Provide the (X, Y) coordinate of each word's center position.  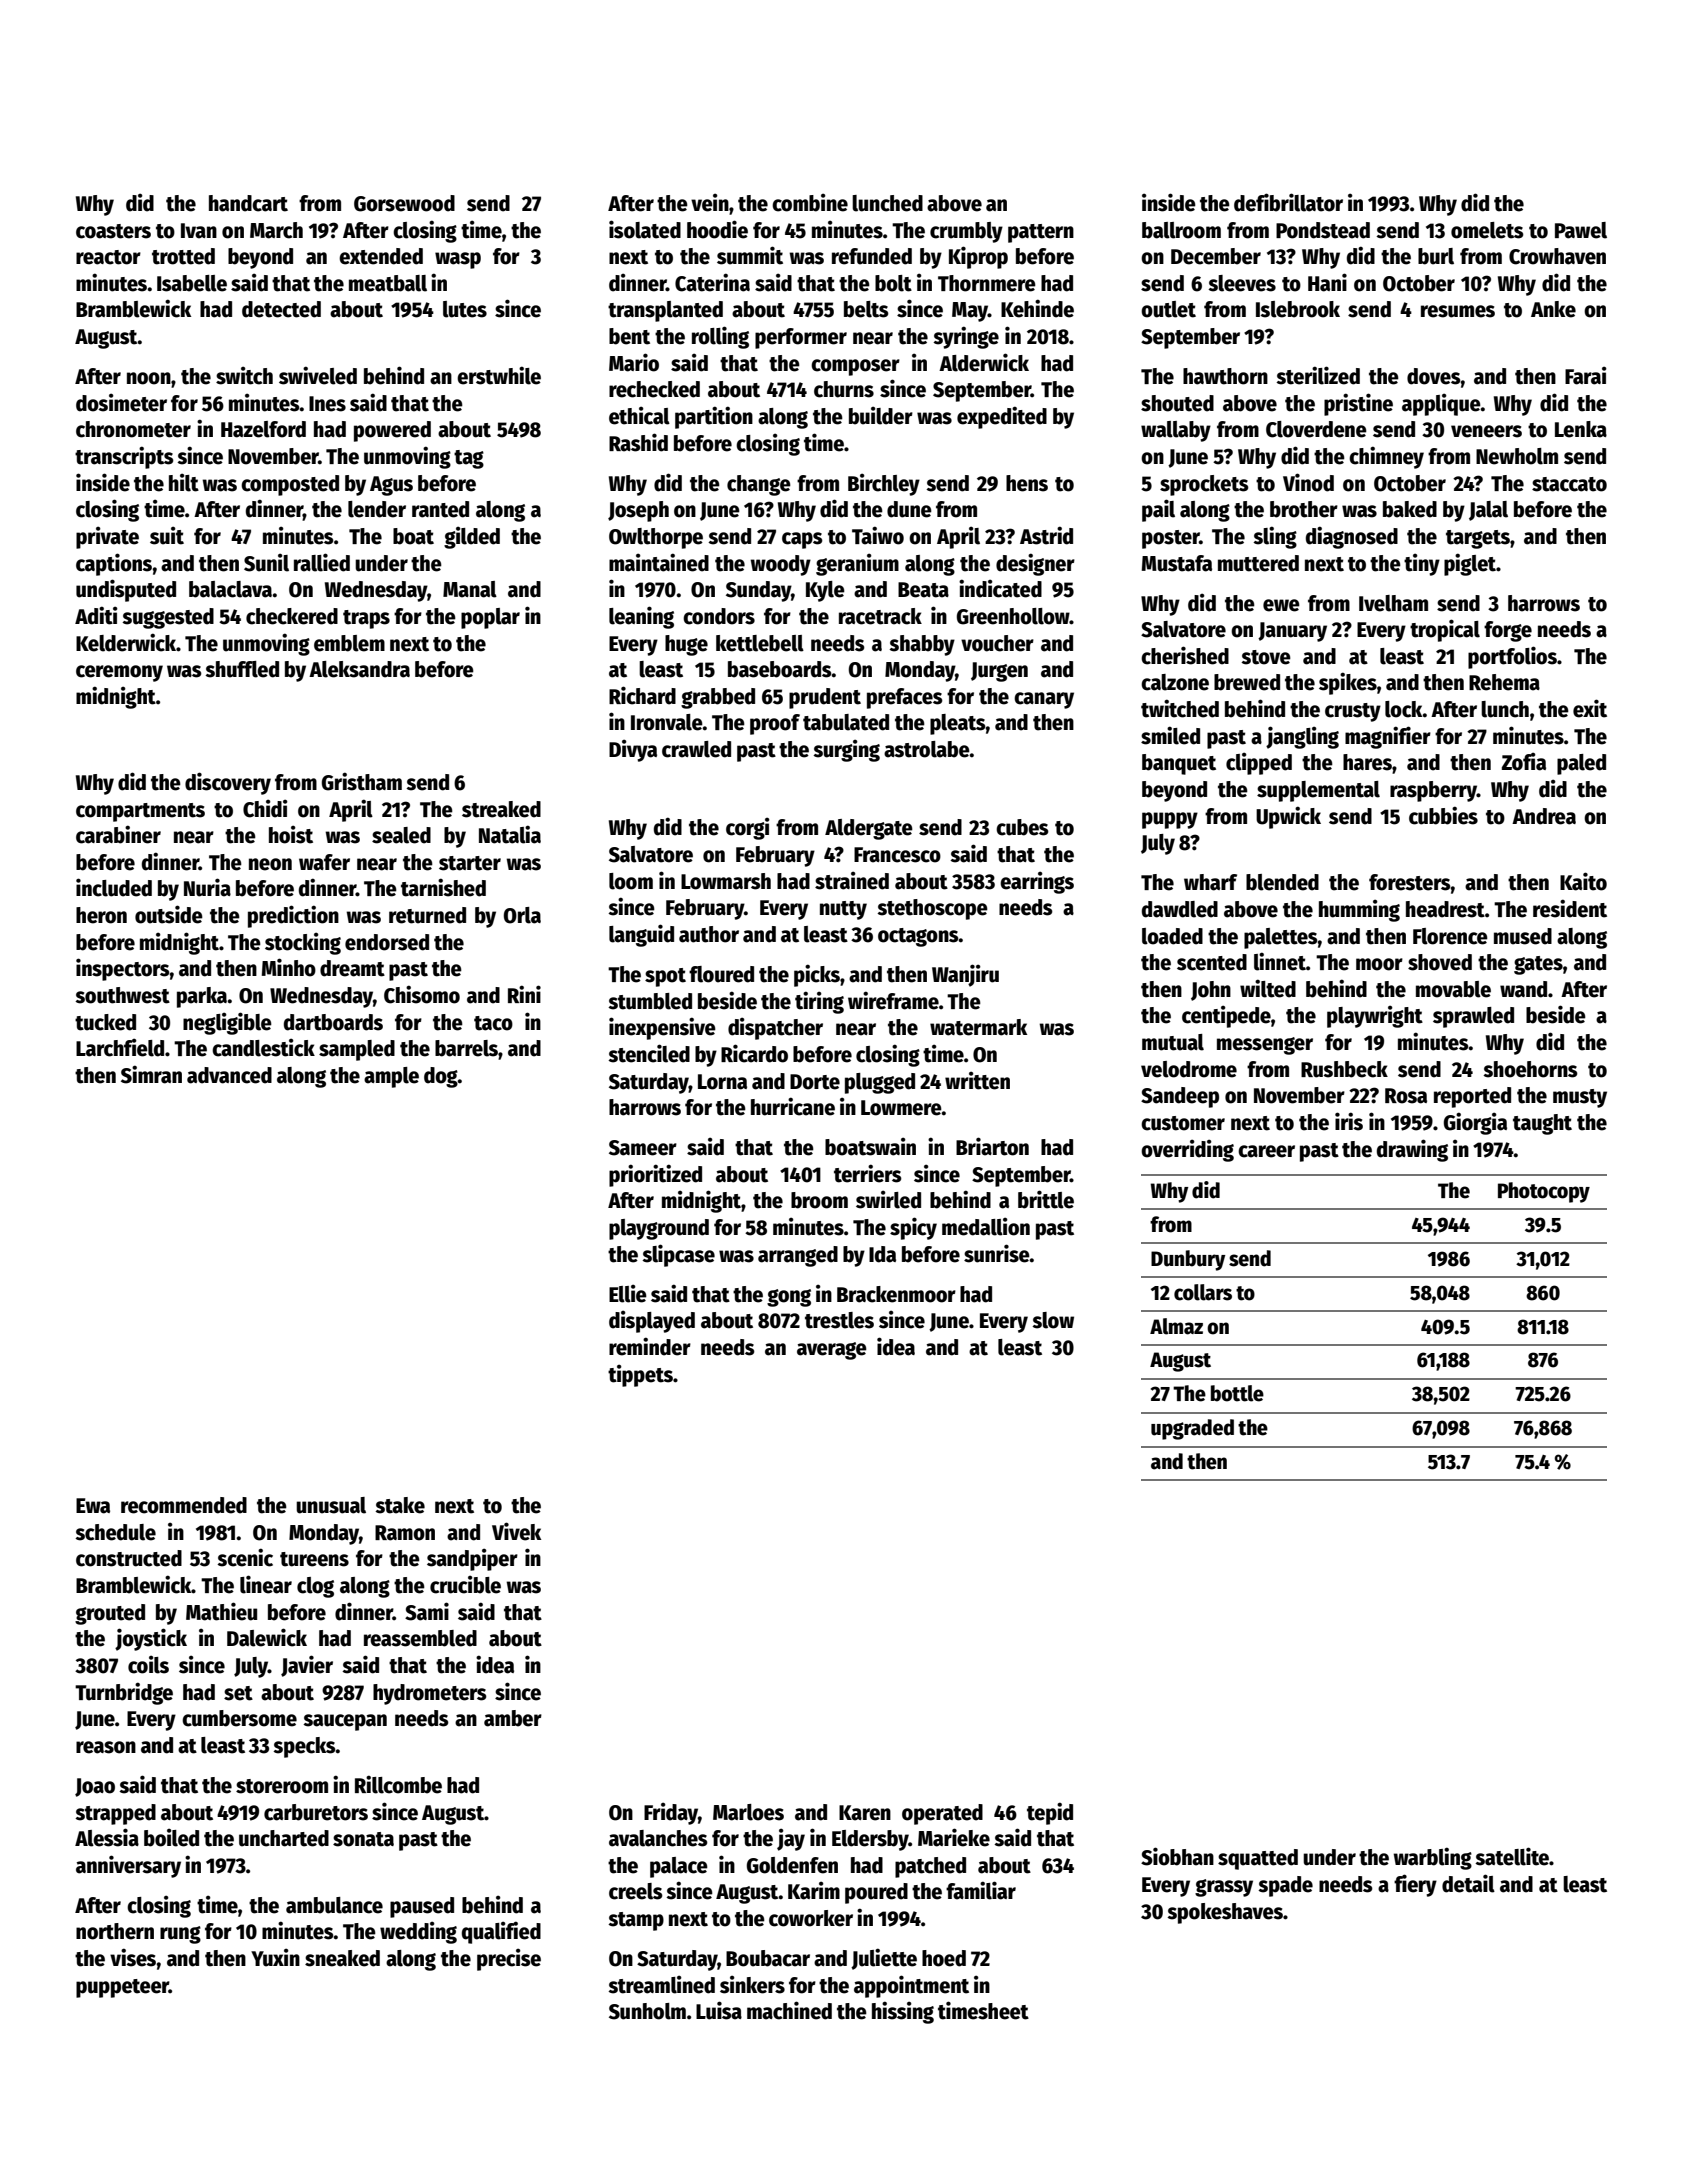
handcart (248, 203)
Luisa (719, 2010)
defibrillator (1288, 202)
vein (710, 202)
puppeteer (122, 1988)
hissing (903, 2012)
